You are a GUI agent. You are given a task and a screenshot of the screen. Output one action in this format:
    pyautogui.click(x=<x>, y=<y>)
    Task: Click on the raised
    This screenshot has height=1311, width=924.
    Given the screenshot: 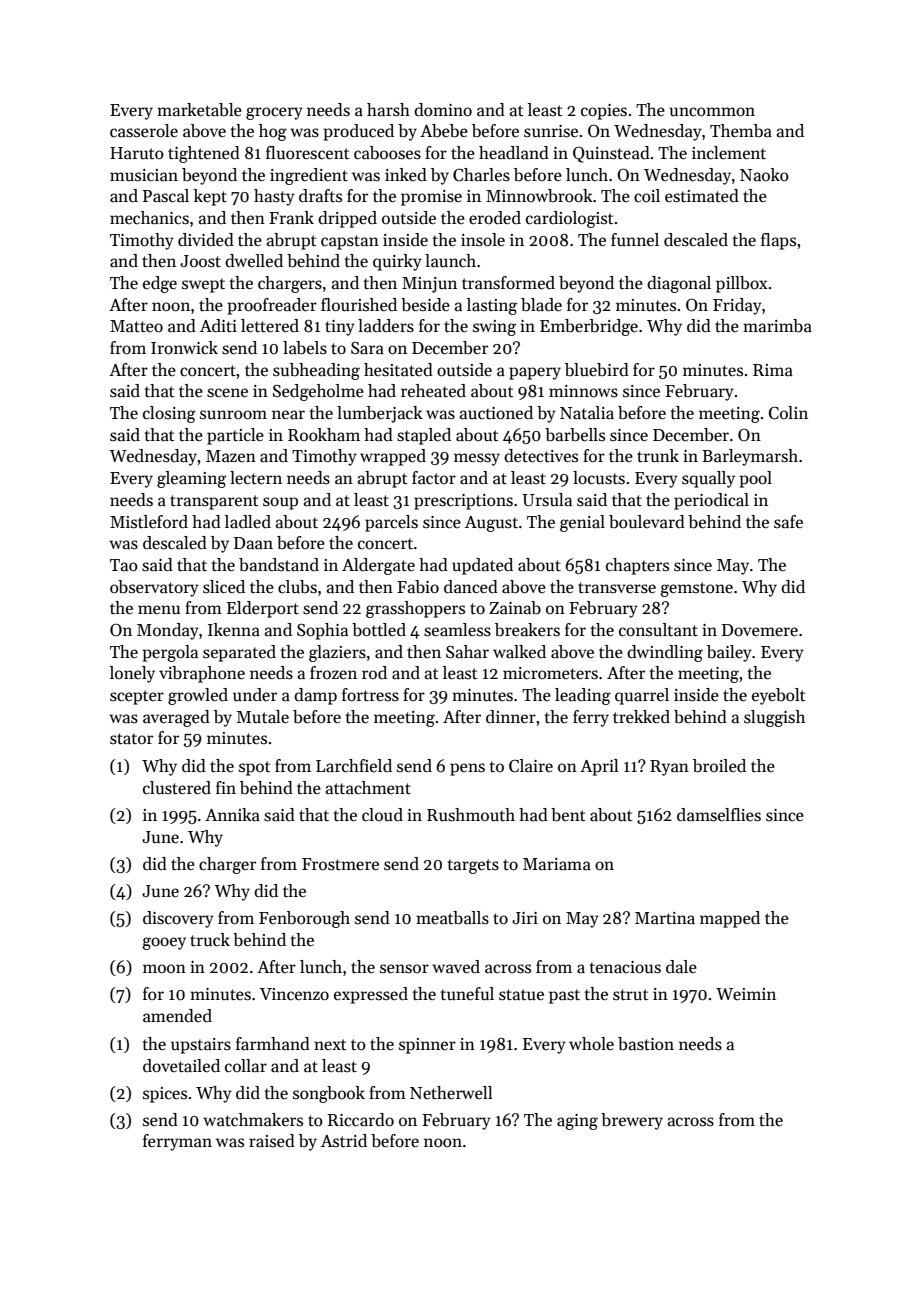 What is the action you would take?
    pyautogui.click(x=272, y=1141)
